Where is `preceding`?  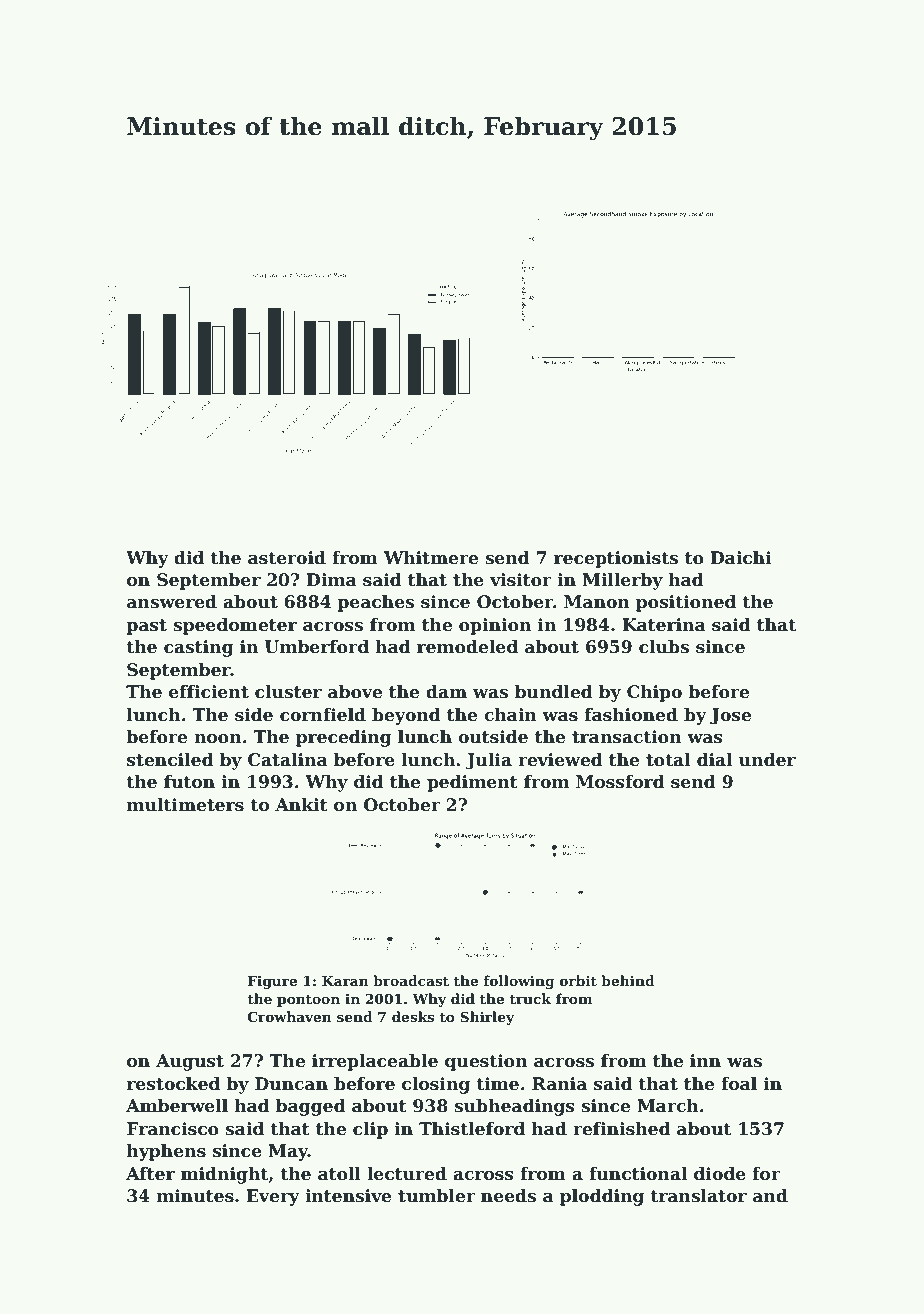 preceding is located at coordinates (344, 738).
